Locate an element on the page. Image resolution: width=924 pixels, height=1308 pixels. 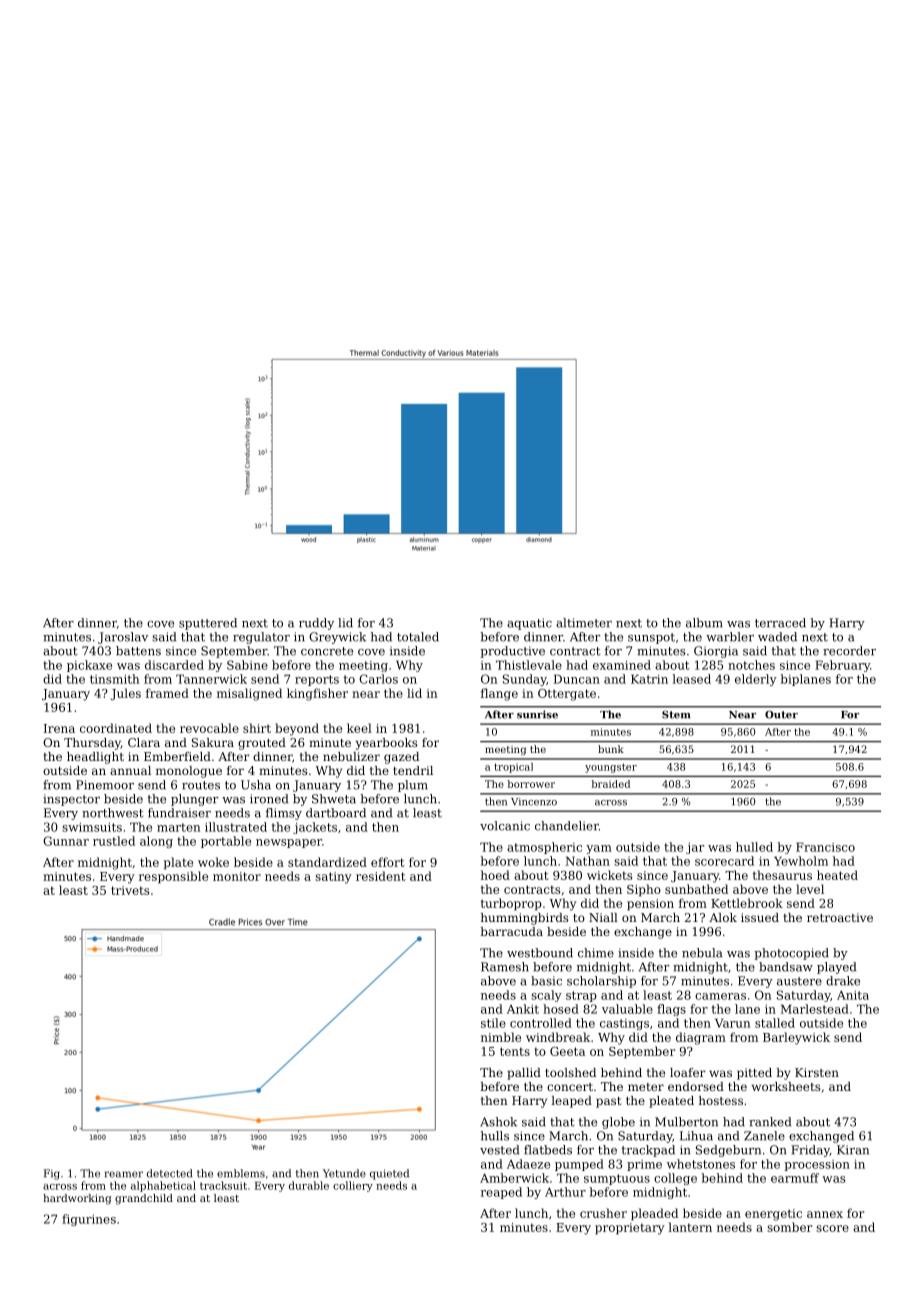
Outer is located at coordinates (781, 715).
